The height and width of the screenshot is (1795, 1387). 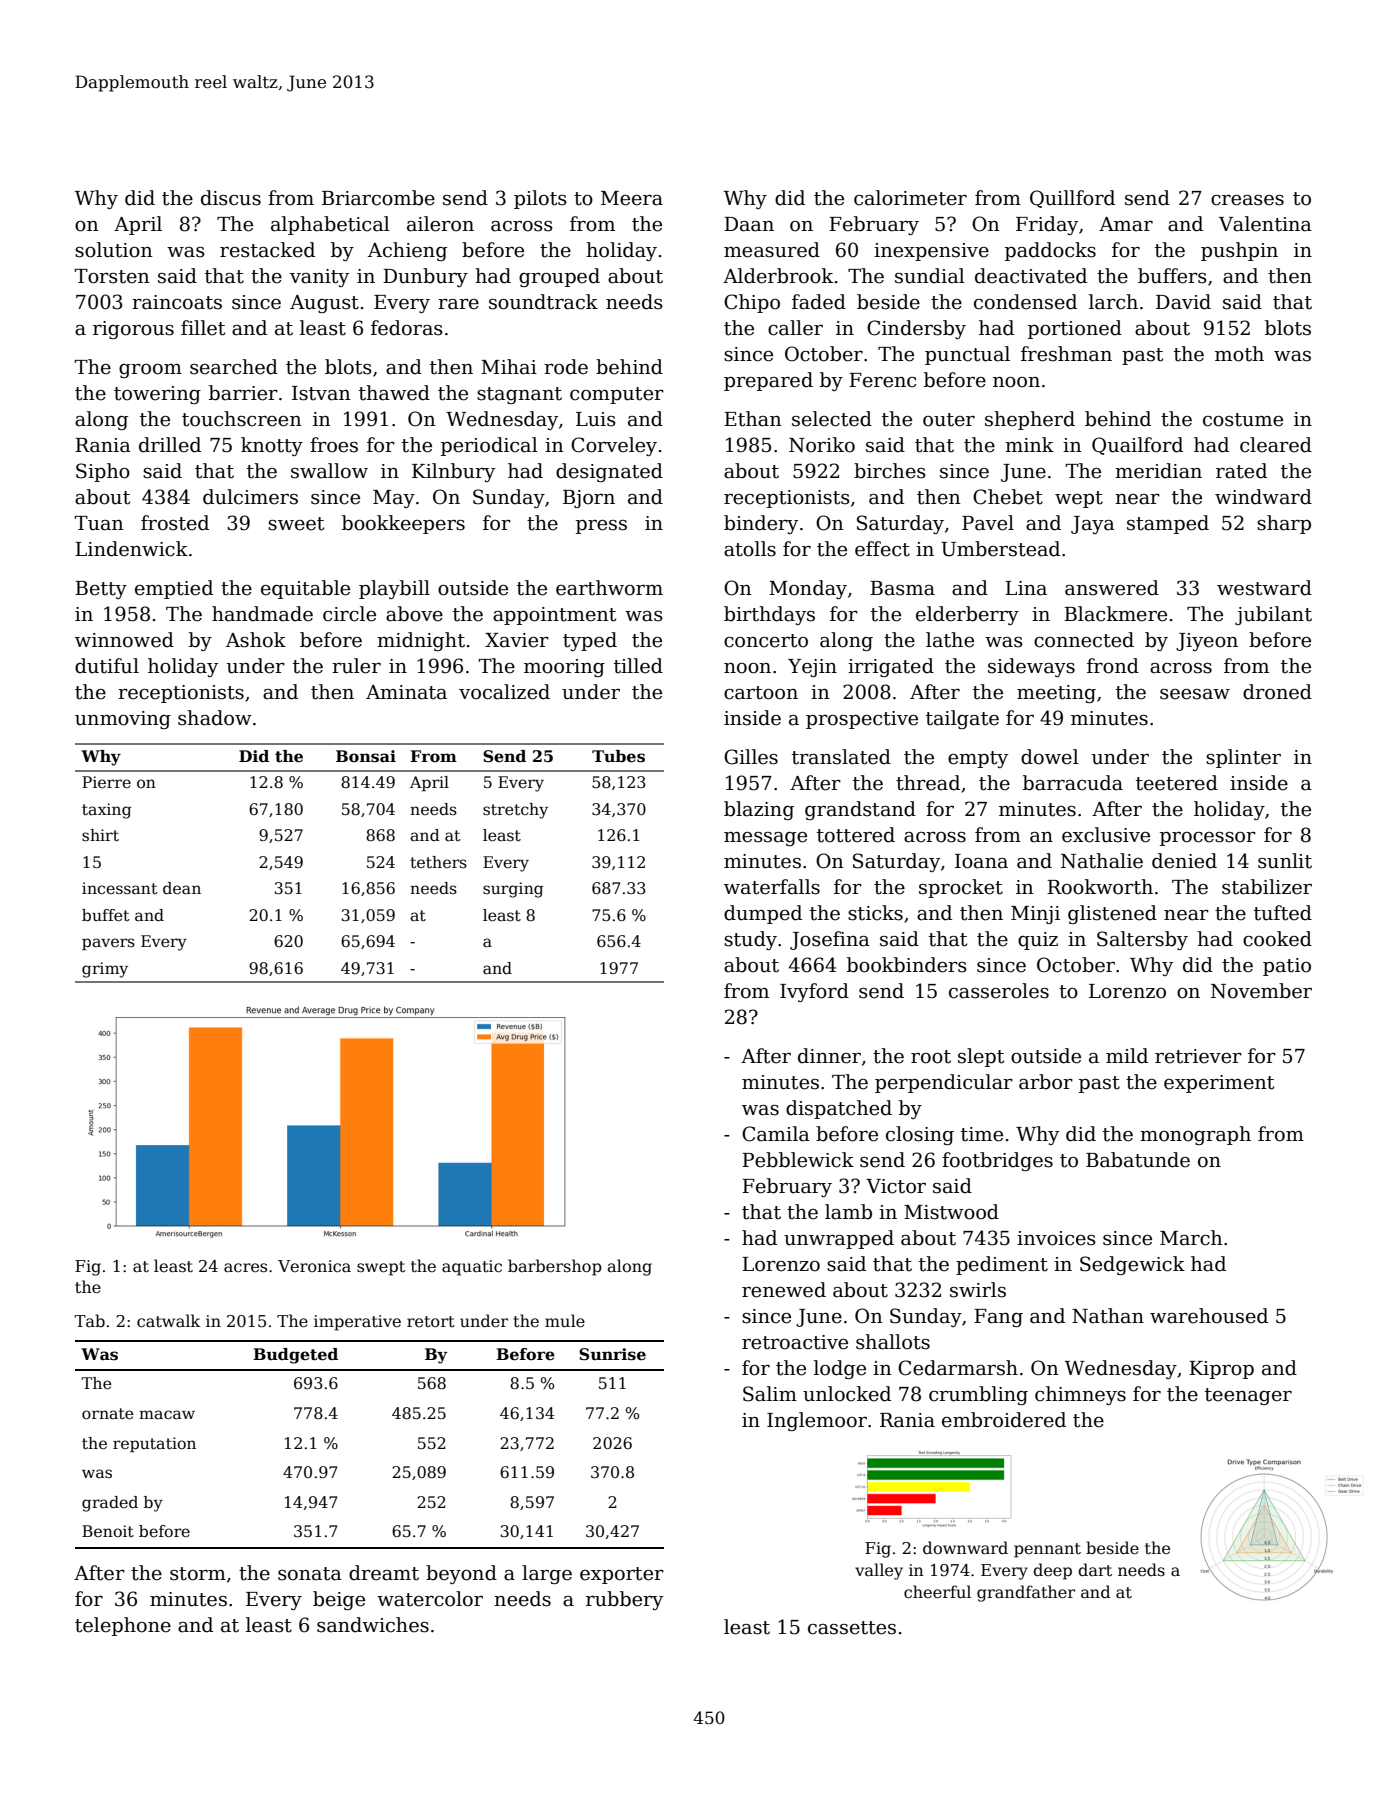 I want to click on teenager, so click(x=1248, y=1396).
